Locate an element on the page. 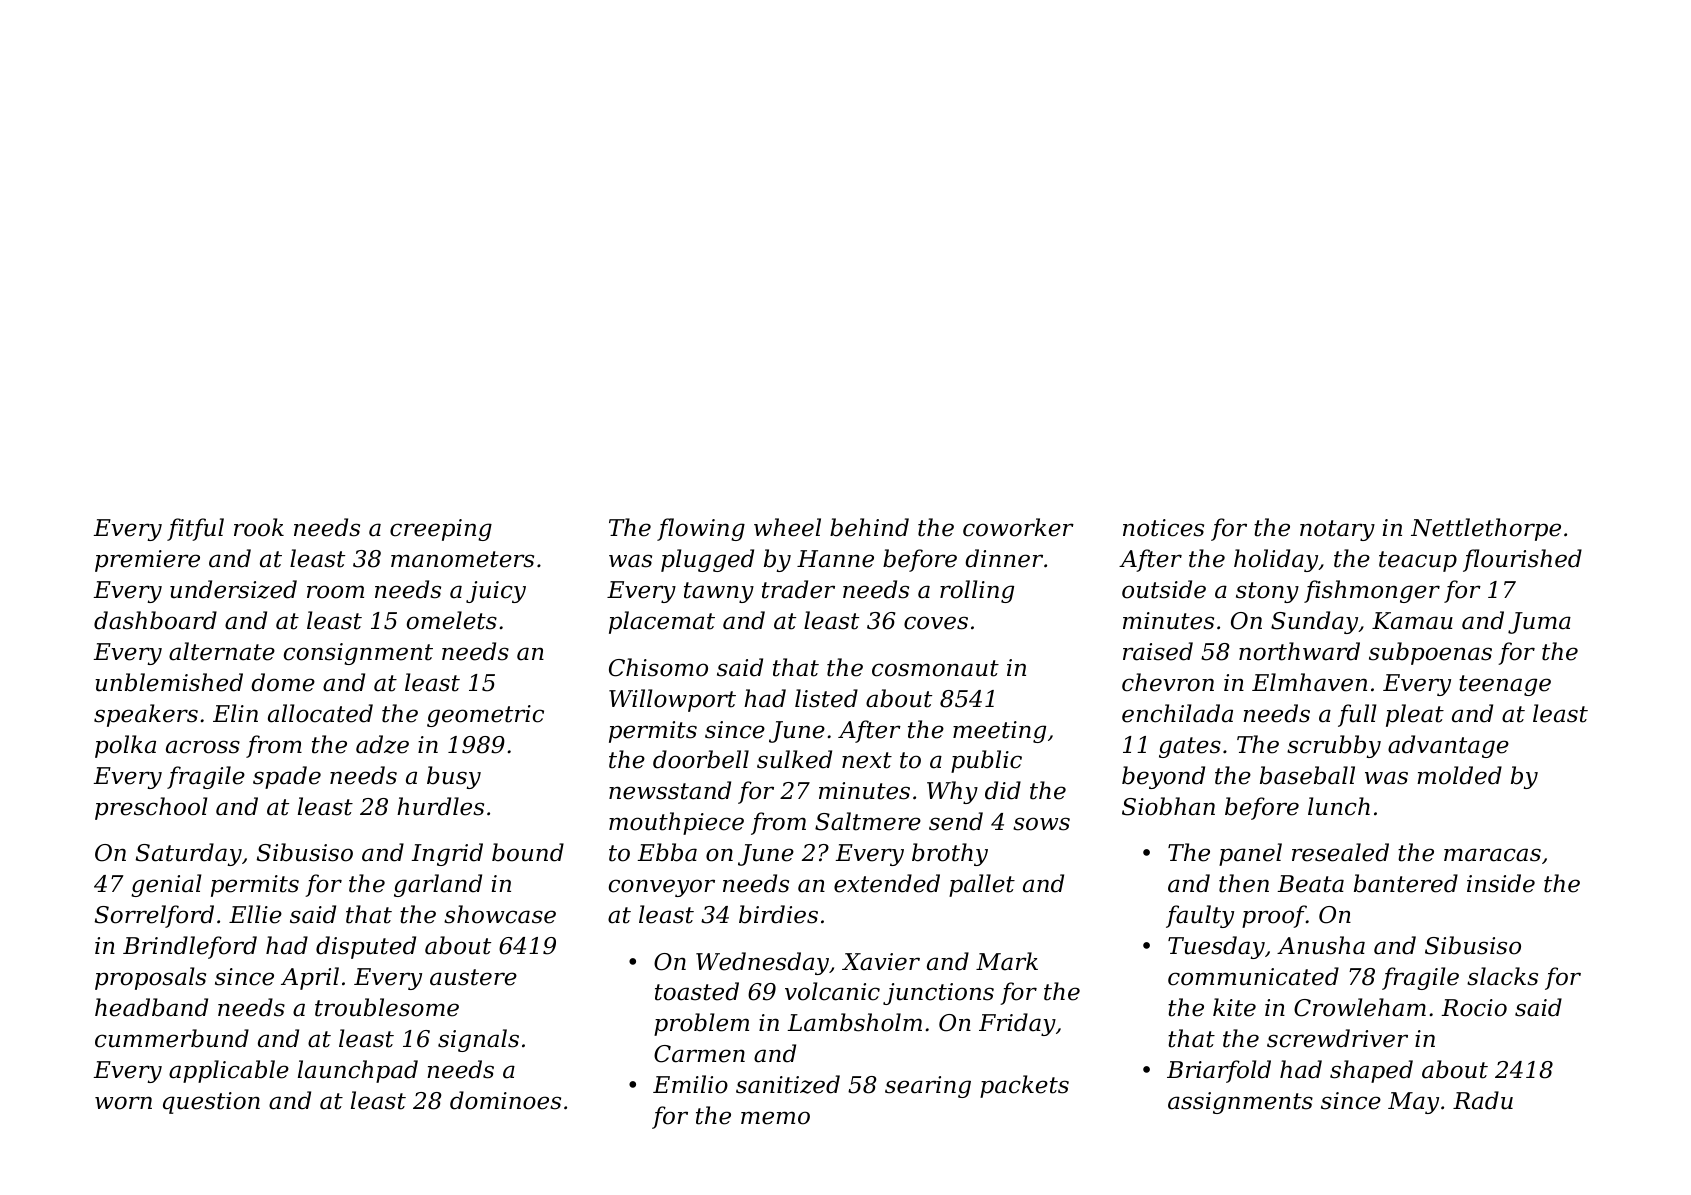 The image size is (1691, 1195). spade is located at coordinates (287, 777).
